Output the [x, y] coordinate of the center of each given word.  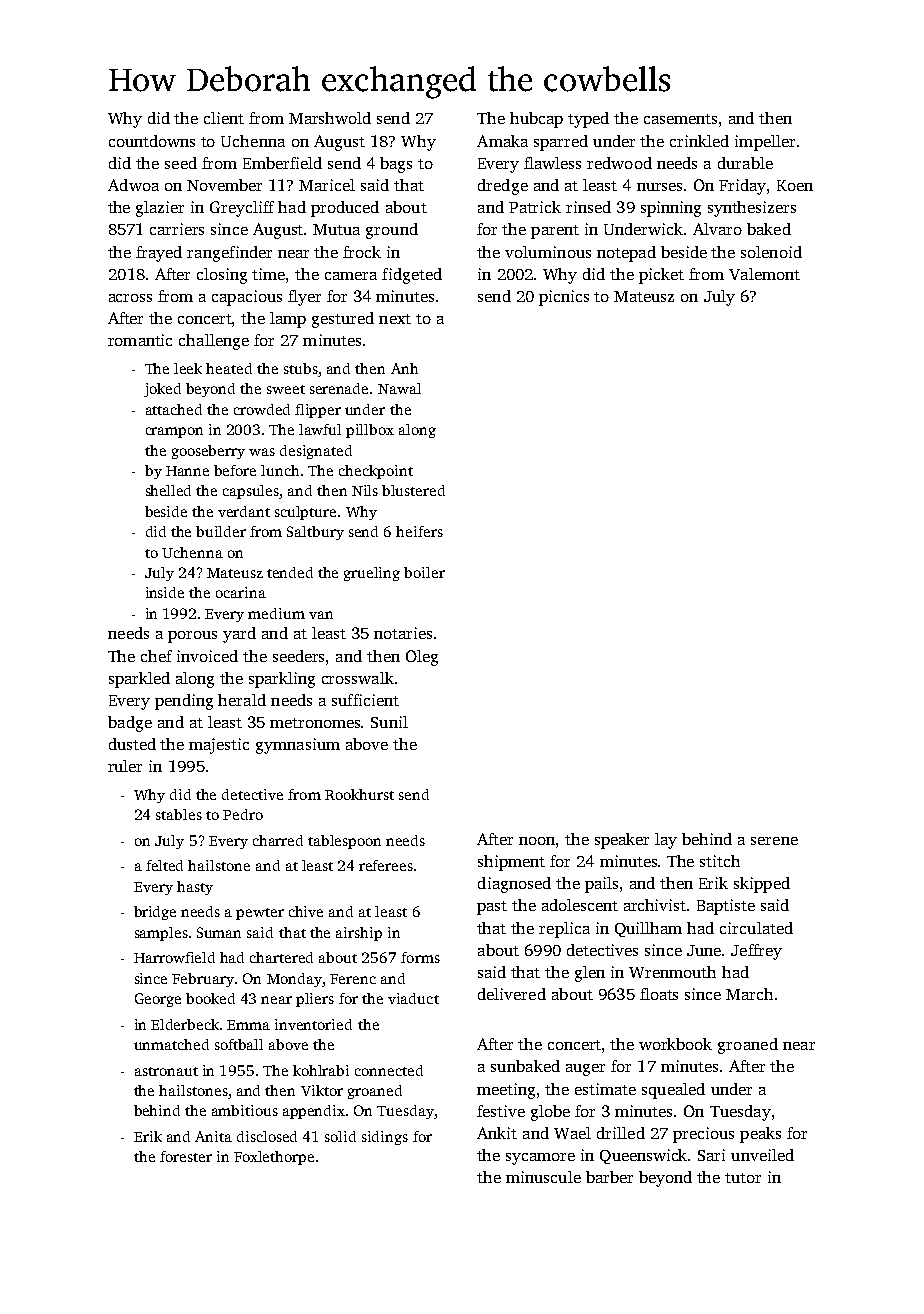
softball [239, 1044]
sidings [385, 1138]
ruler [125, 766]
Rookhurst [359, 794]
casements [680, 119]
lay [666, 841]
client [224, 118]
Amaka [502, 141]
